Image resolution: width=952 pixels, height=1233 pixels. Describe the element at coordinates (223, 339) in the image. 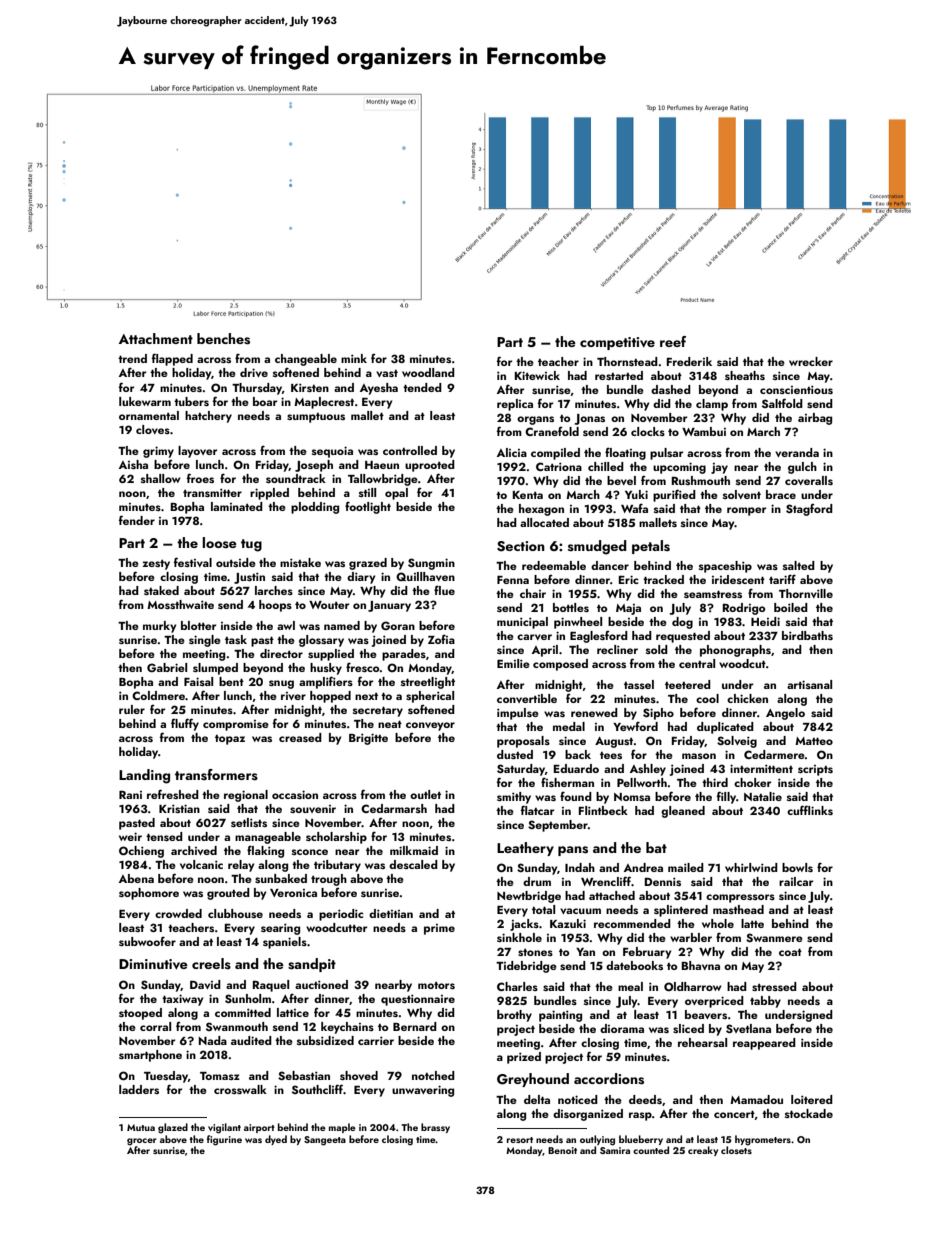

I see `benches` at that location.
